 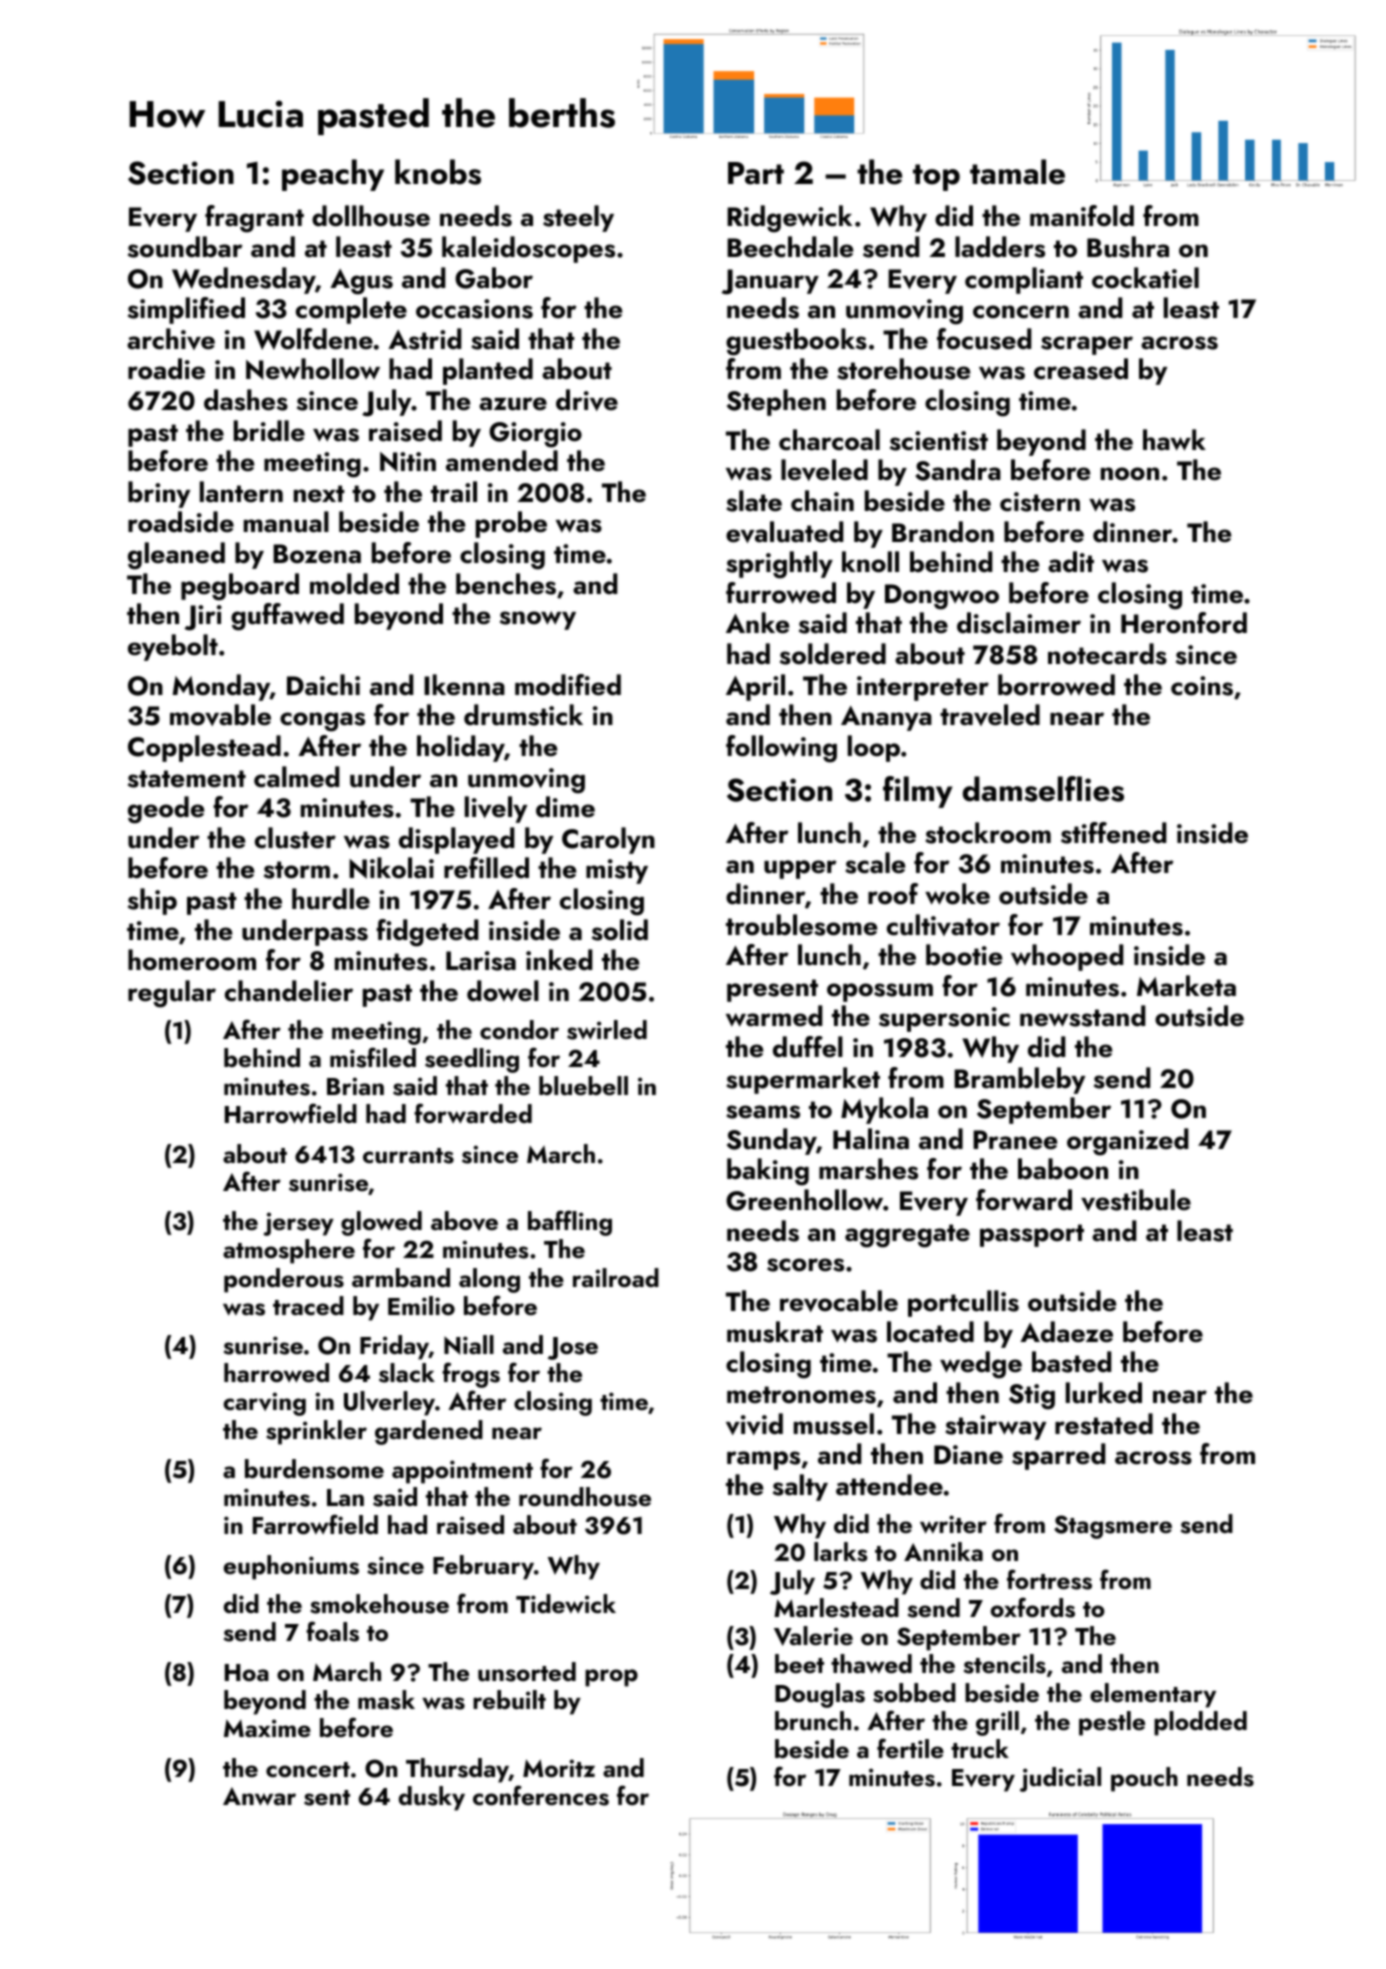 I want to click on sparred, so click(x=1059, y=1456).
